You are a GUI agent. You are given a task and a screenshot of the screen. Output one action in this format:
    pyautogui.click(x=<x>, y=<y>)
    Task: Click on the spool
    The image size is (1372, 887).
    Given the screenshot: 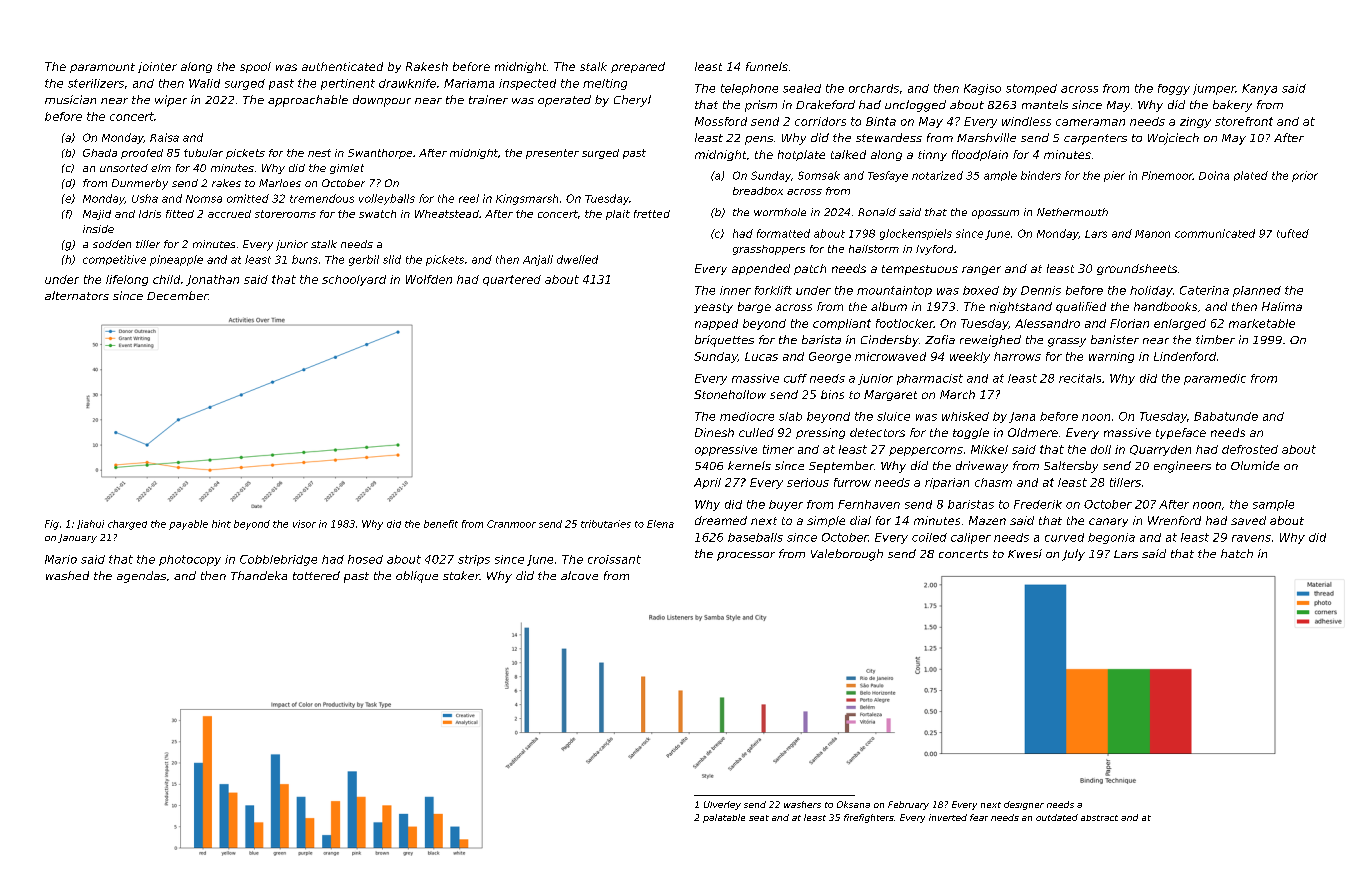 What is the action you would take?
    pyautogui.click(x=255, y=67)
